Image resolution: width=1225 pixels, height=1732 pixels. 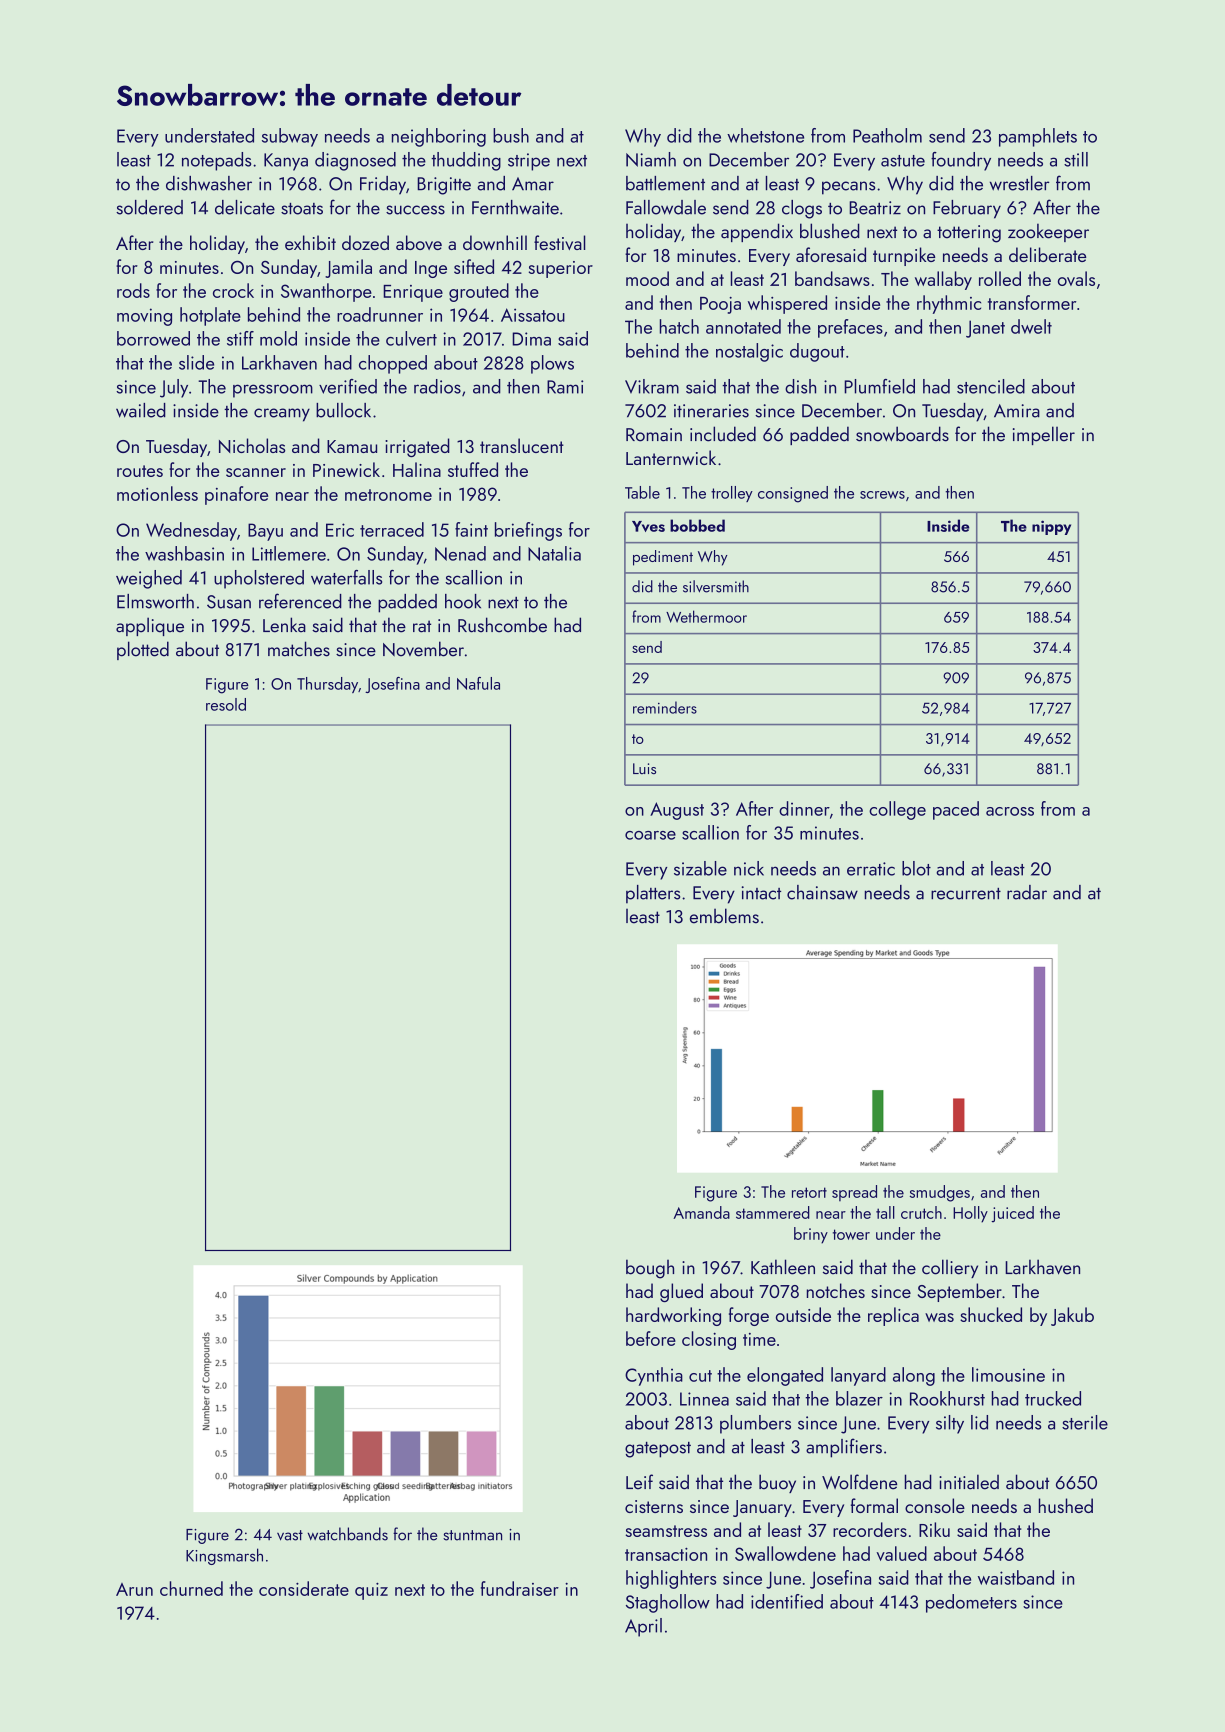 What do you see at coordinates (639, 1482) in the screenshot?
I see `Leif` at bounding box center [639, 1482].
